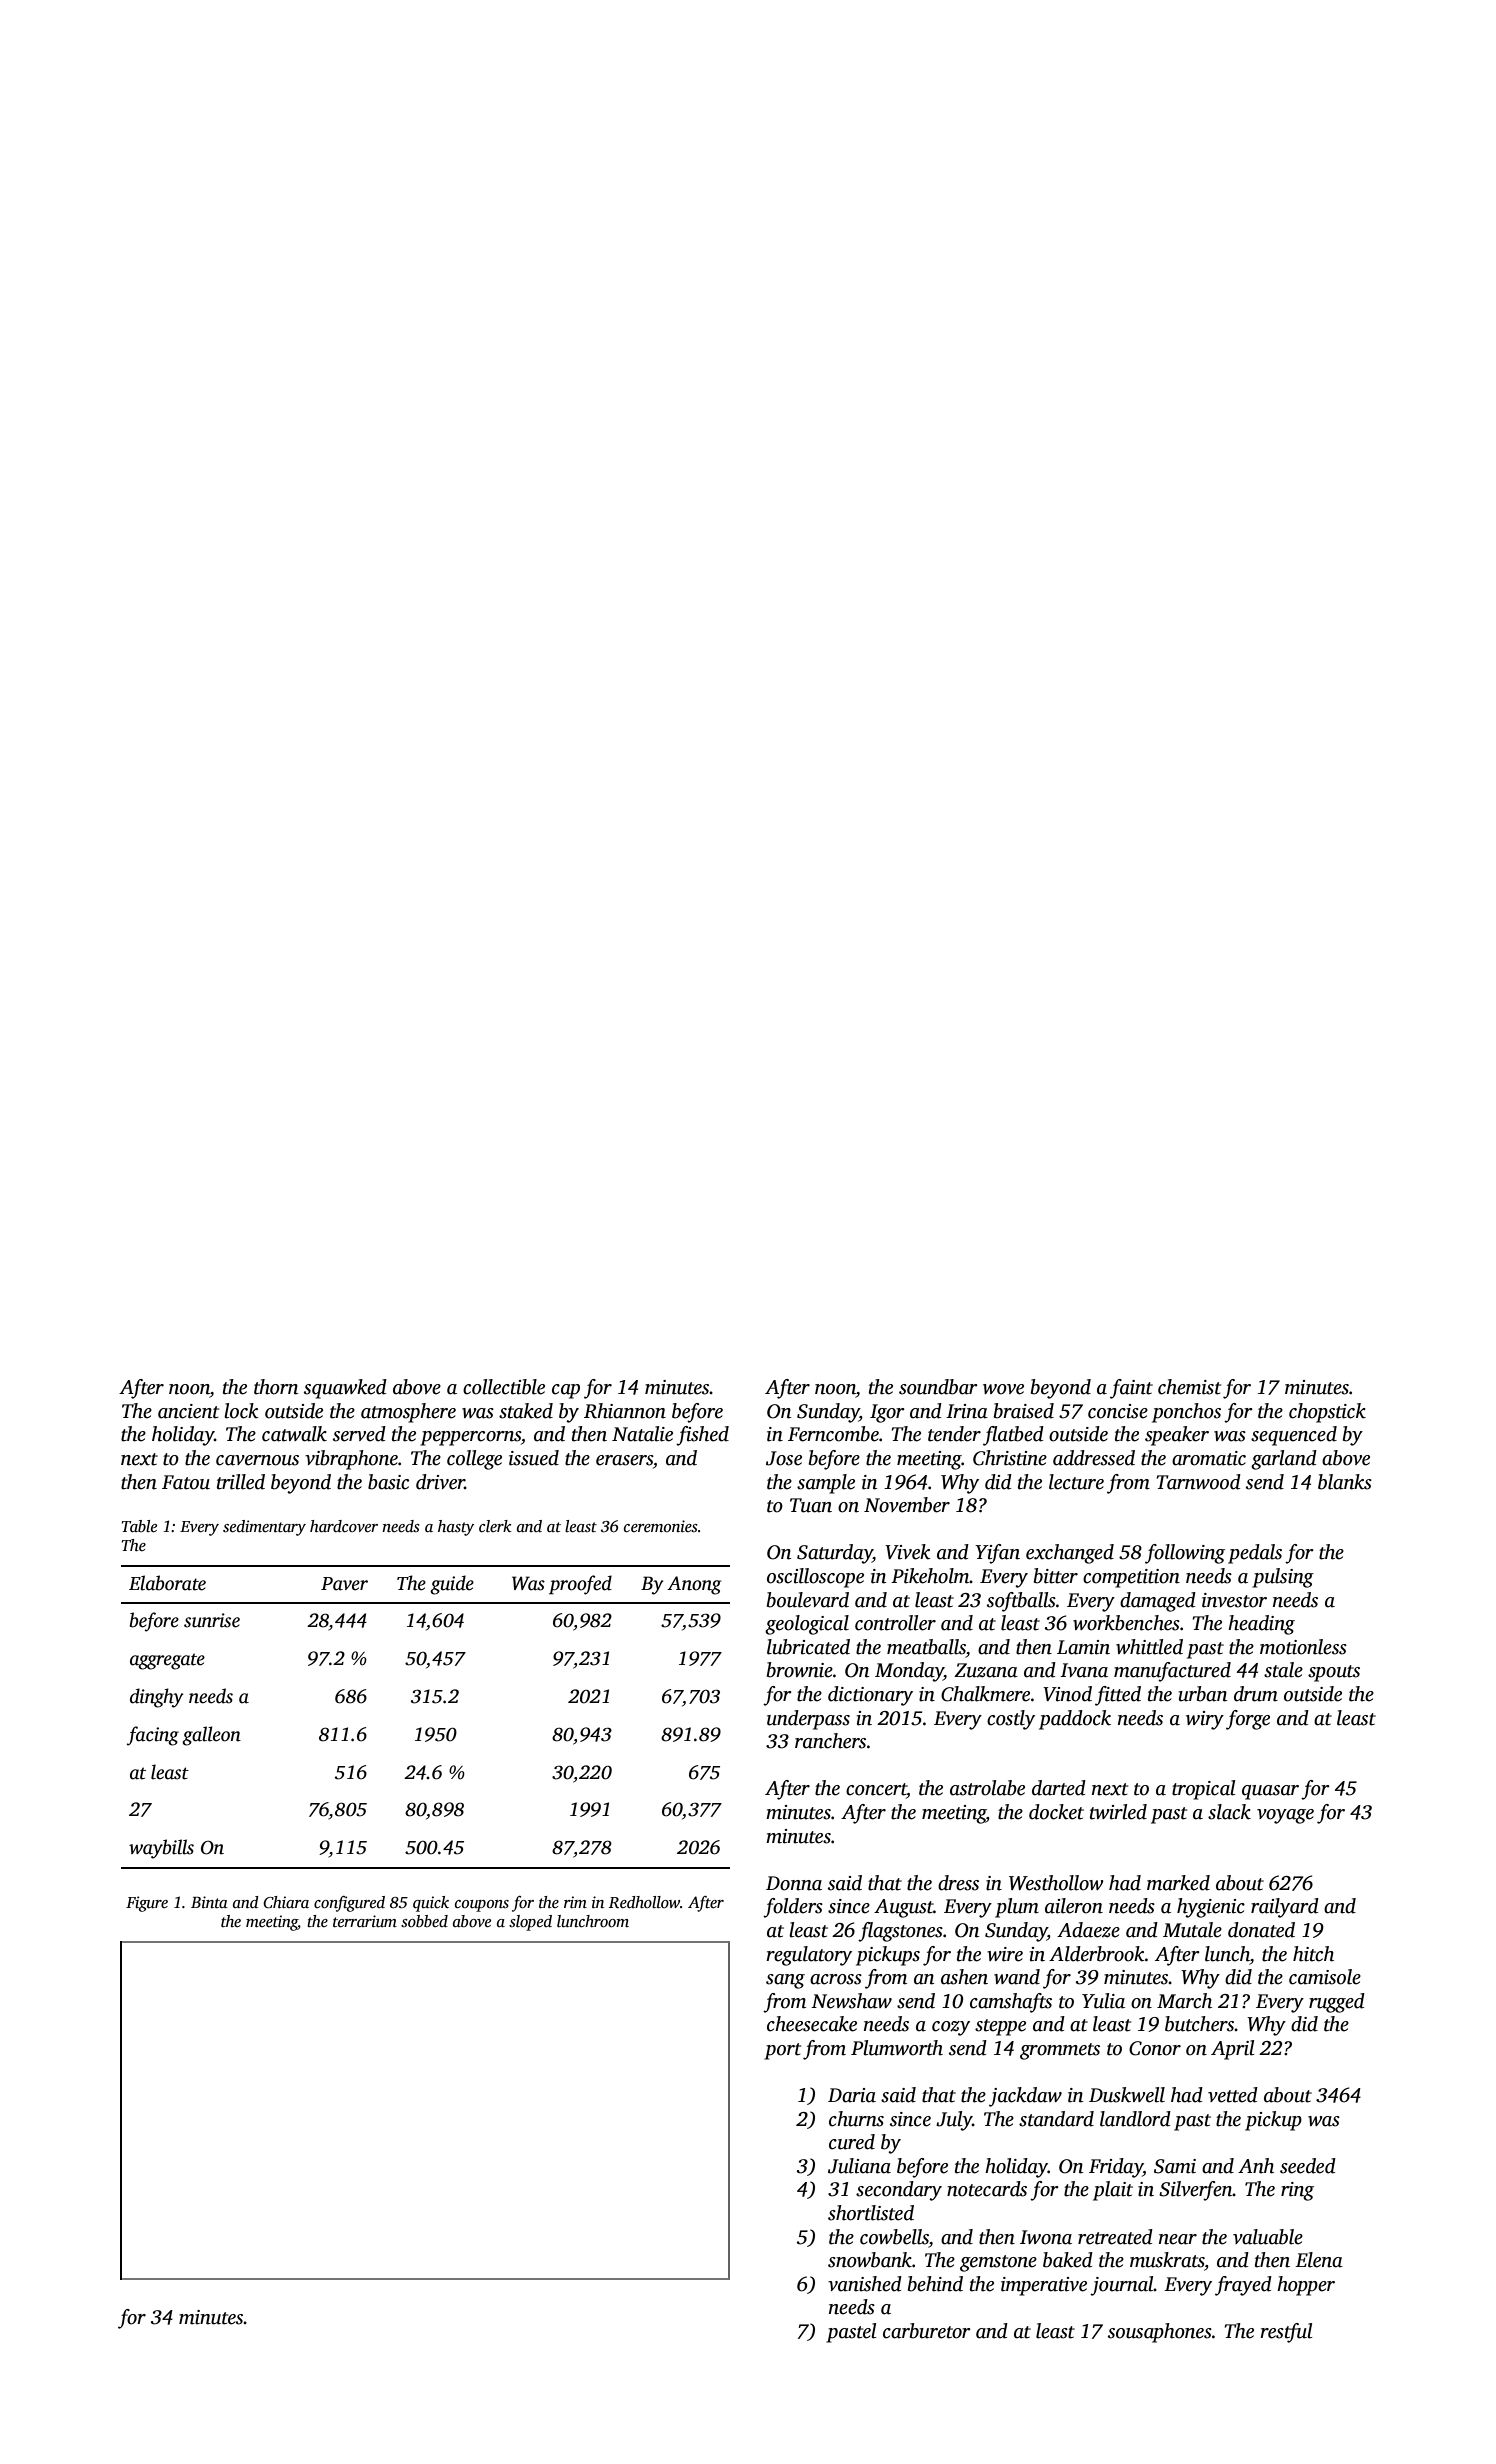 This screenshot has height=2464, width=1496. I want to click on vanished, so click(865, 2284).
